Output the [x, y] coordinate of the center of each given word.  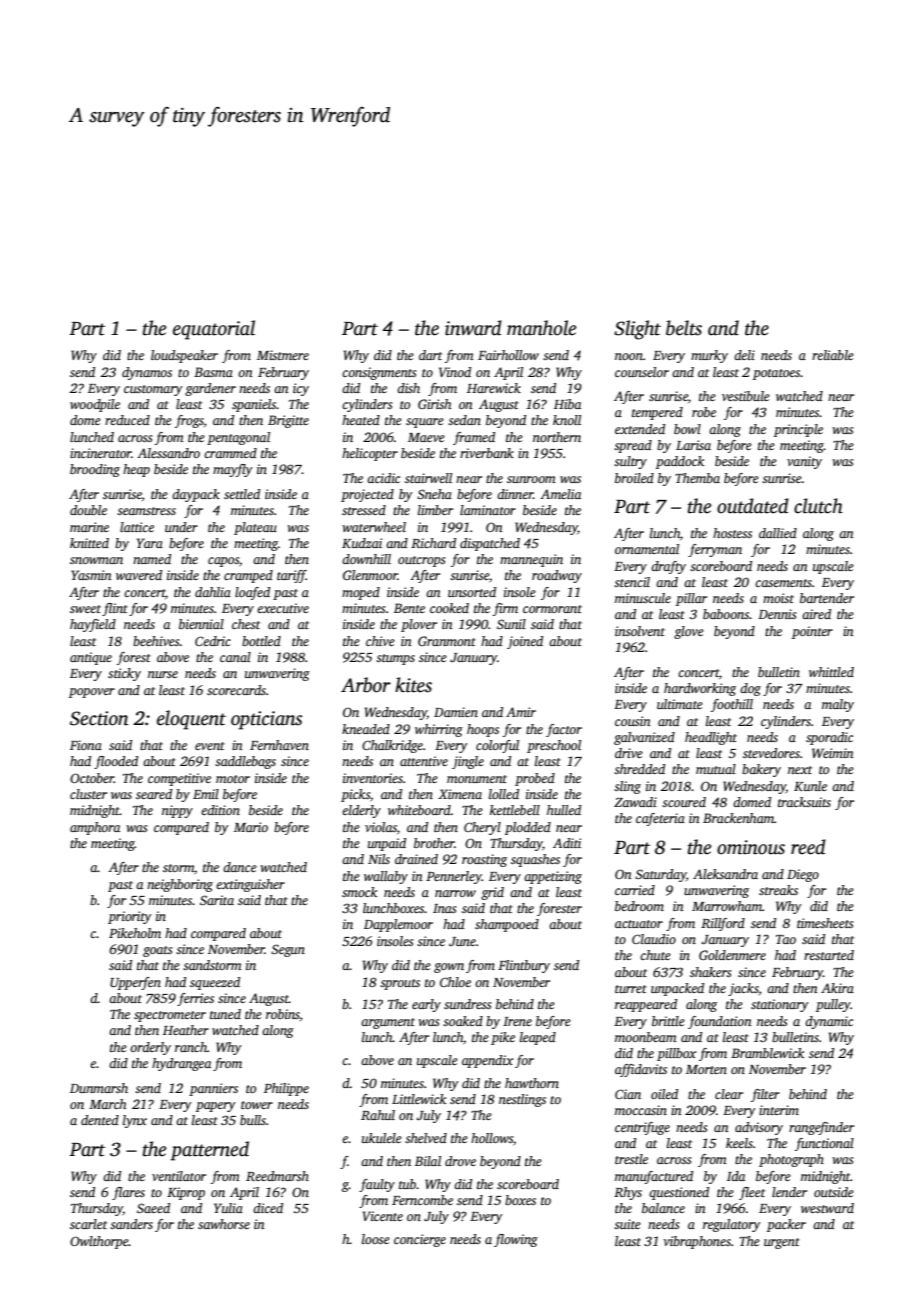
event [210, 746]
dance [240, 867]
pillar [691, 599]
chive [380, 641]
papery [216, 1107]
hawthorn [532, 1083]
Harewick [494, 388]
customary [153, 390]
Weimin [833, 753]
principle [798, 430]
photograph [791, 1160]
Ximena [460, 794]
